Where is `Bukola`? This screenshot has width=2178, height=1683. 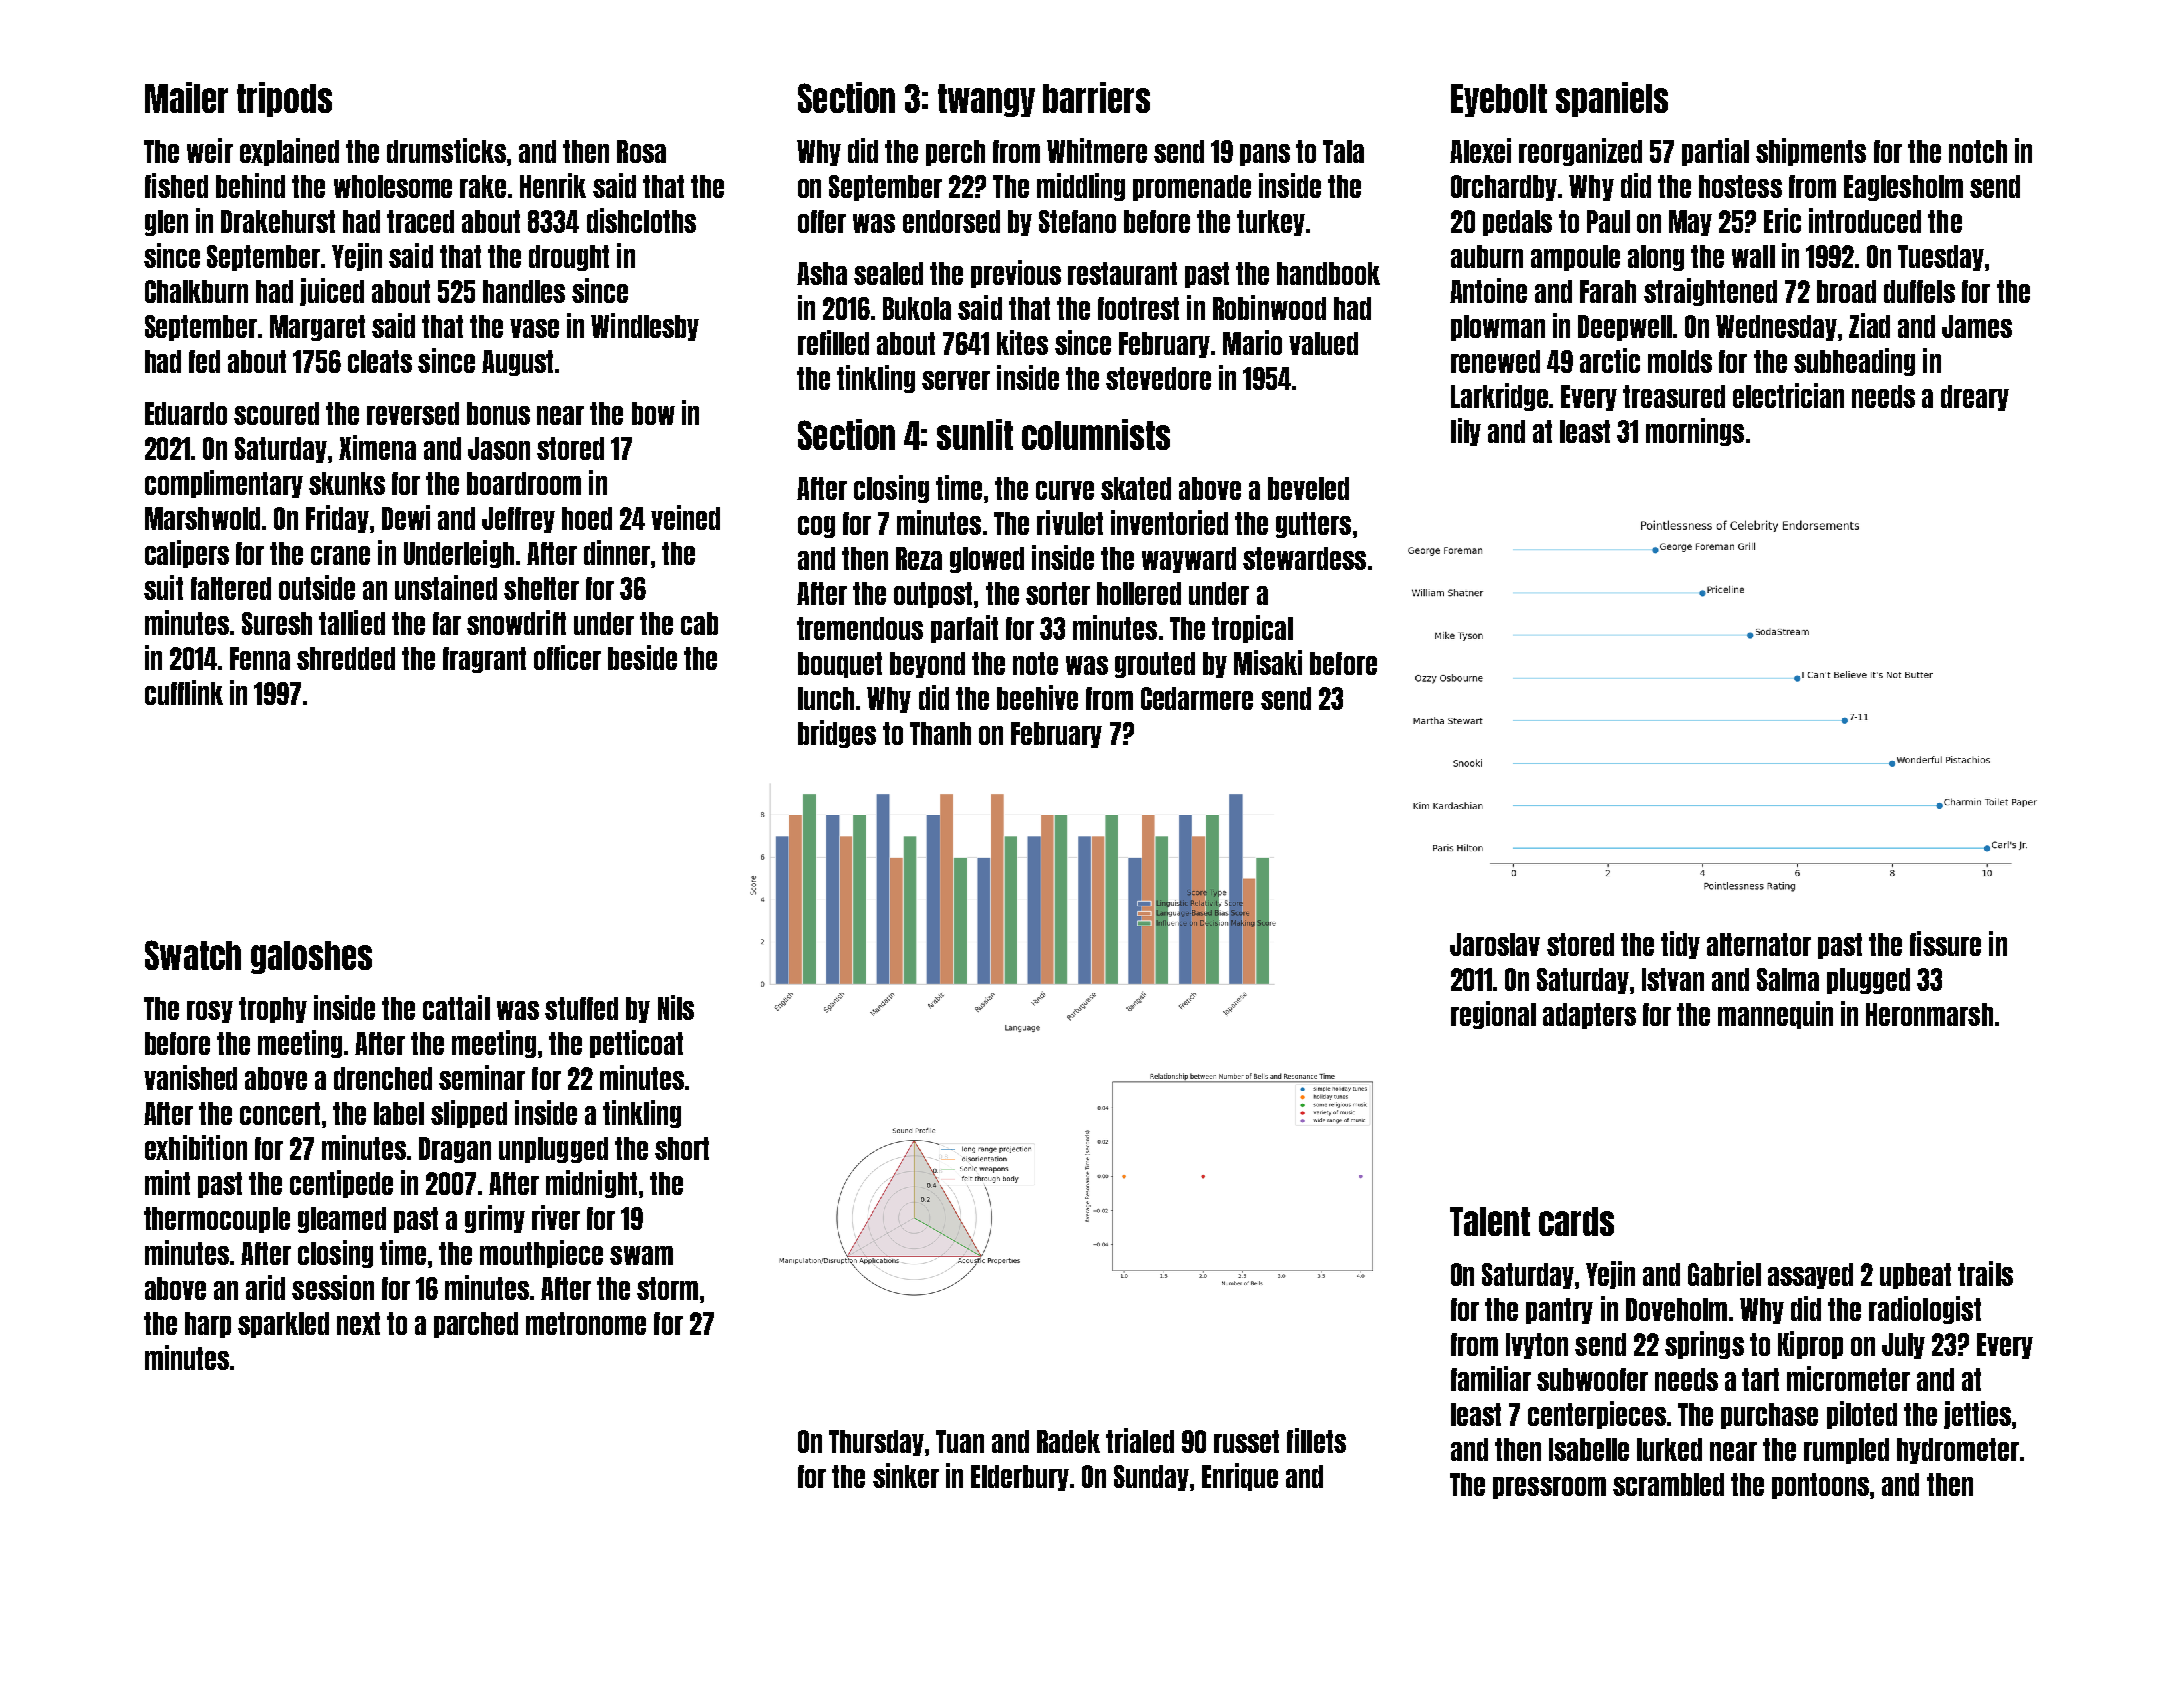
Bukola is located at coordinates (917, 308).
